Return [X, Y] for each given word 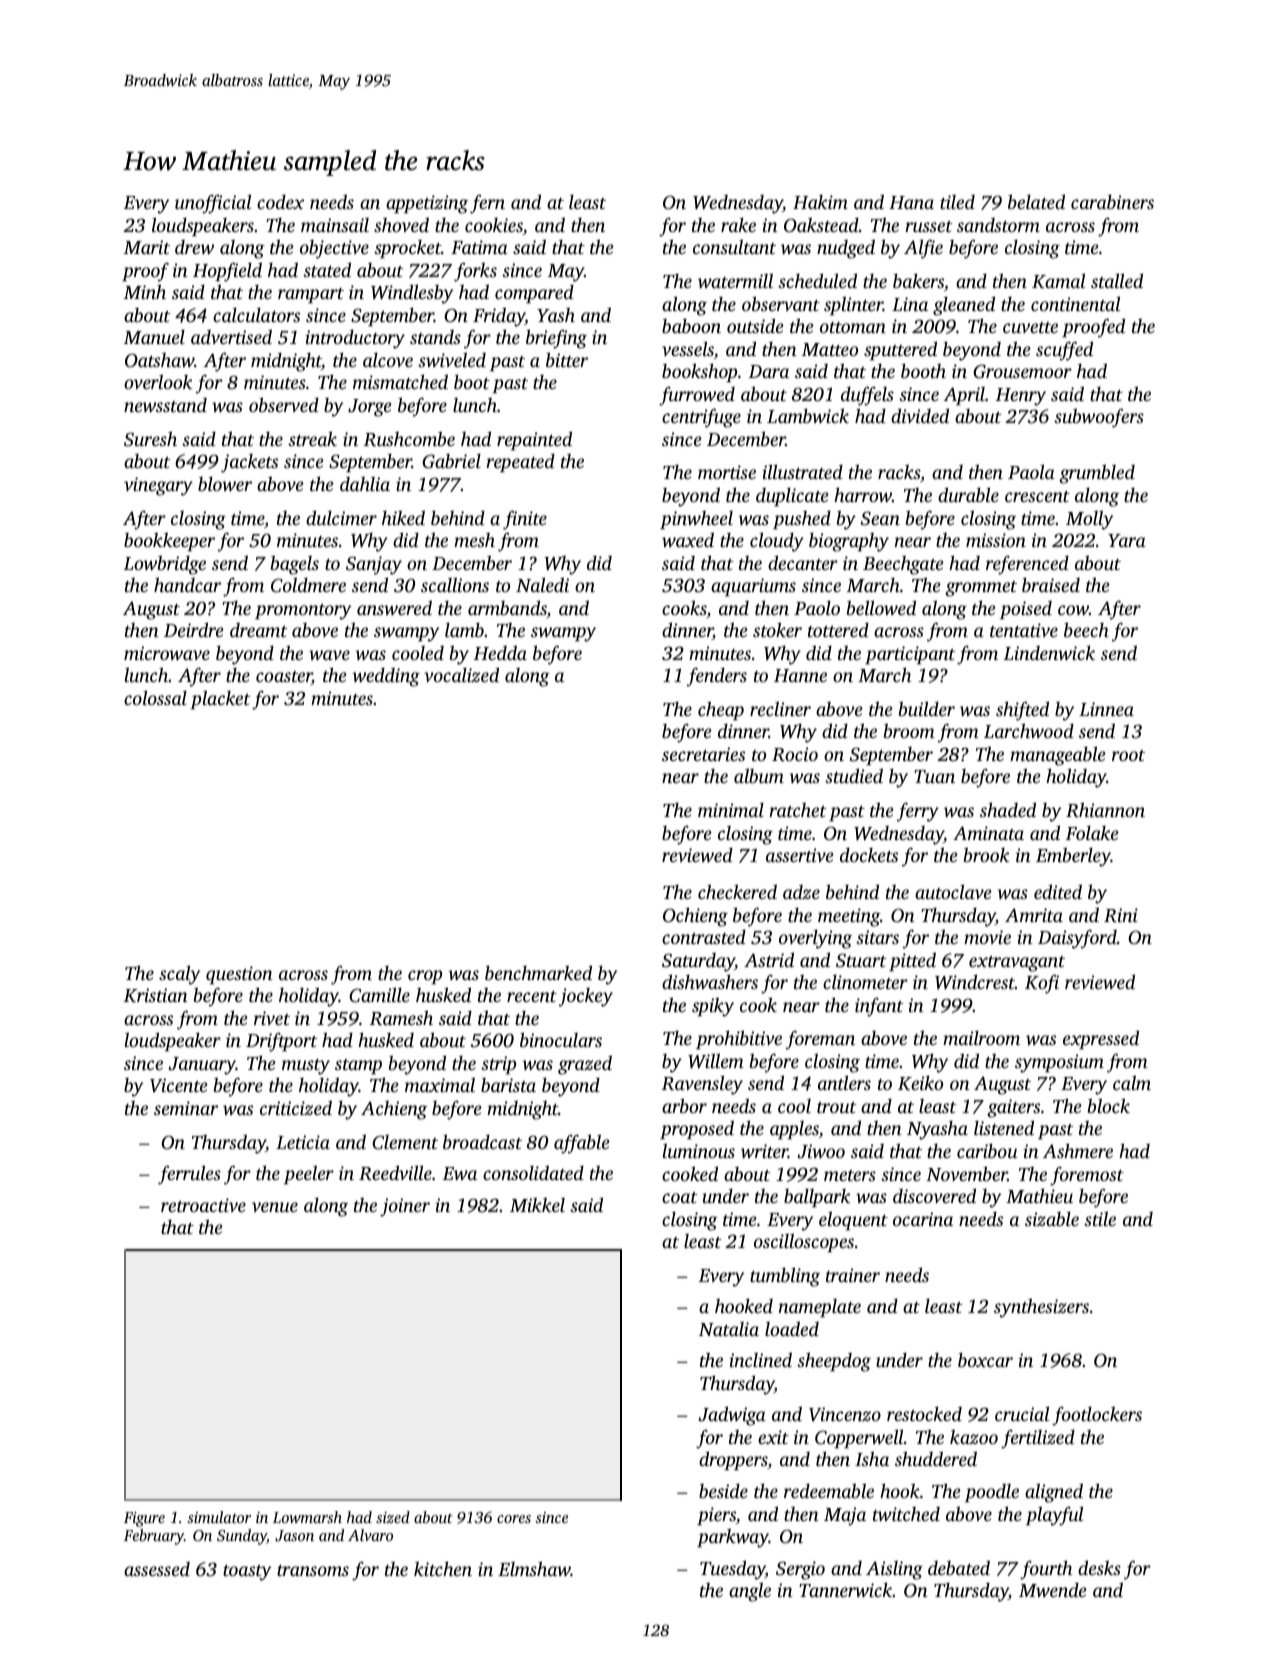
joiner [405, 1207]
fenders [717, 677]
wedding [386, 677]
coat [679, 1197]
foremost [1087, 1176]
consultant [734, 246]
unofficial [213, 204]
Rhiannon [1105, 810]
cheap [721, 710]
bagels [294, 565]
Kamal [1058, 281]
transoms [313, 1570]
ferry [918, 812]
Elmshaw [534, 1568]
